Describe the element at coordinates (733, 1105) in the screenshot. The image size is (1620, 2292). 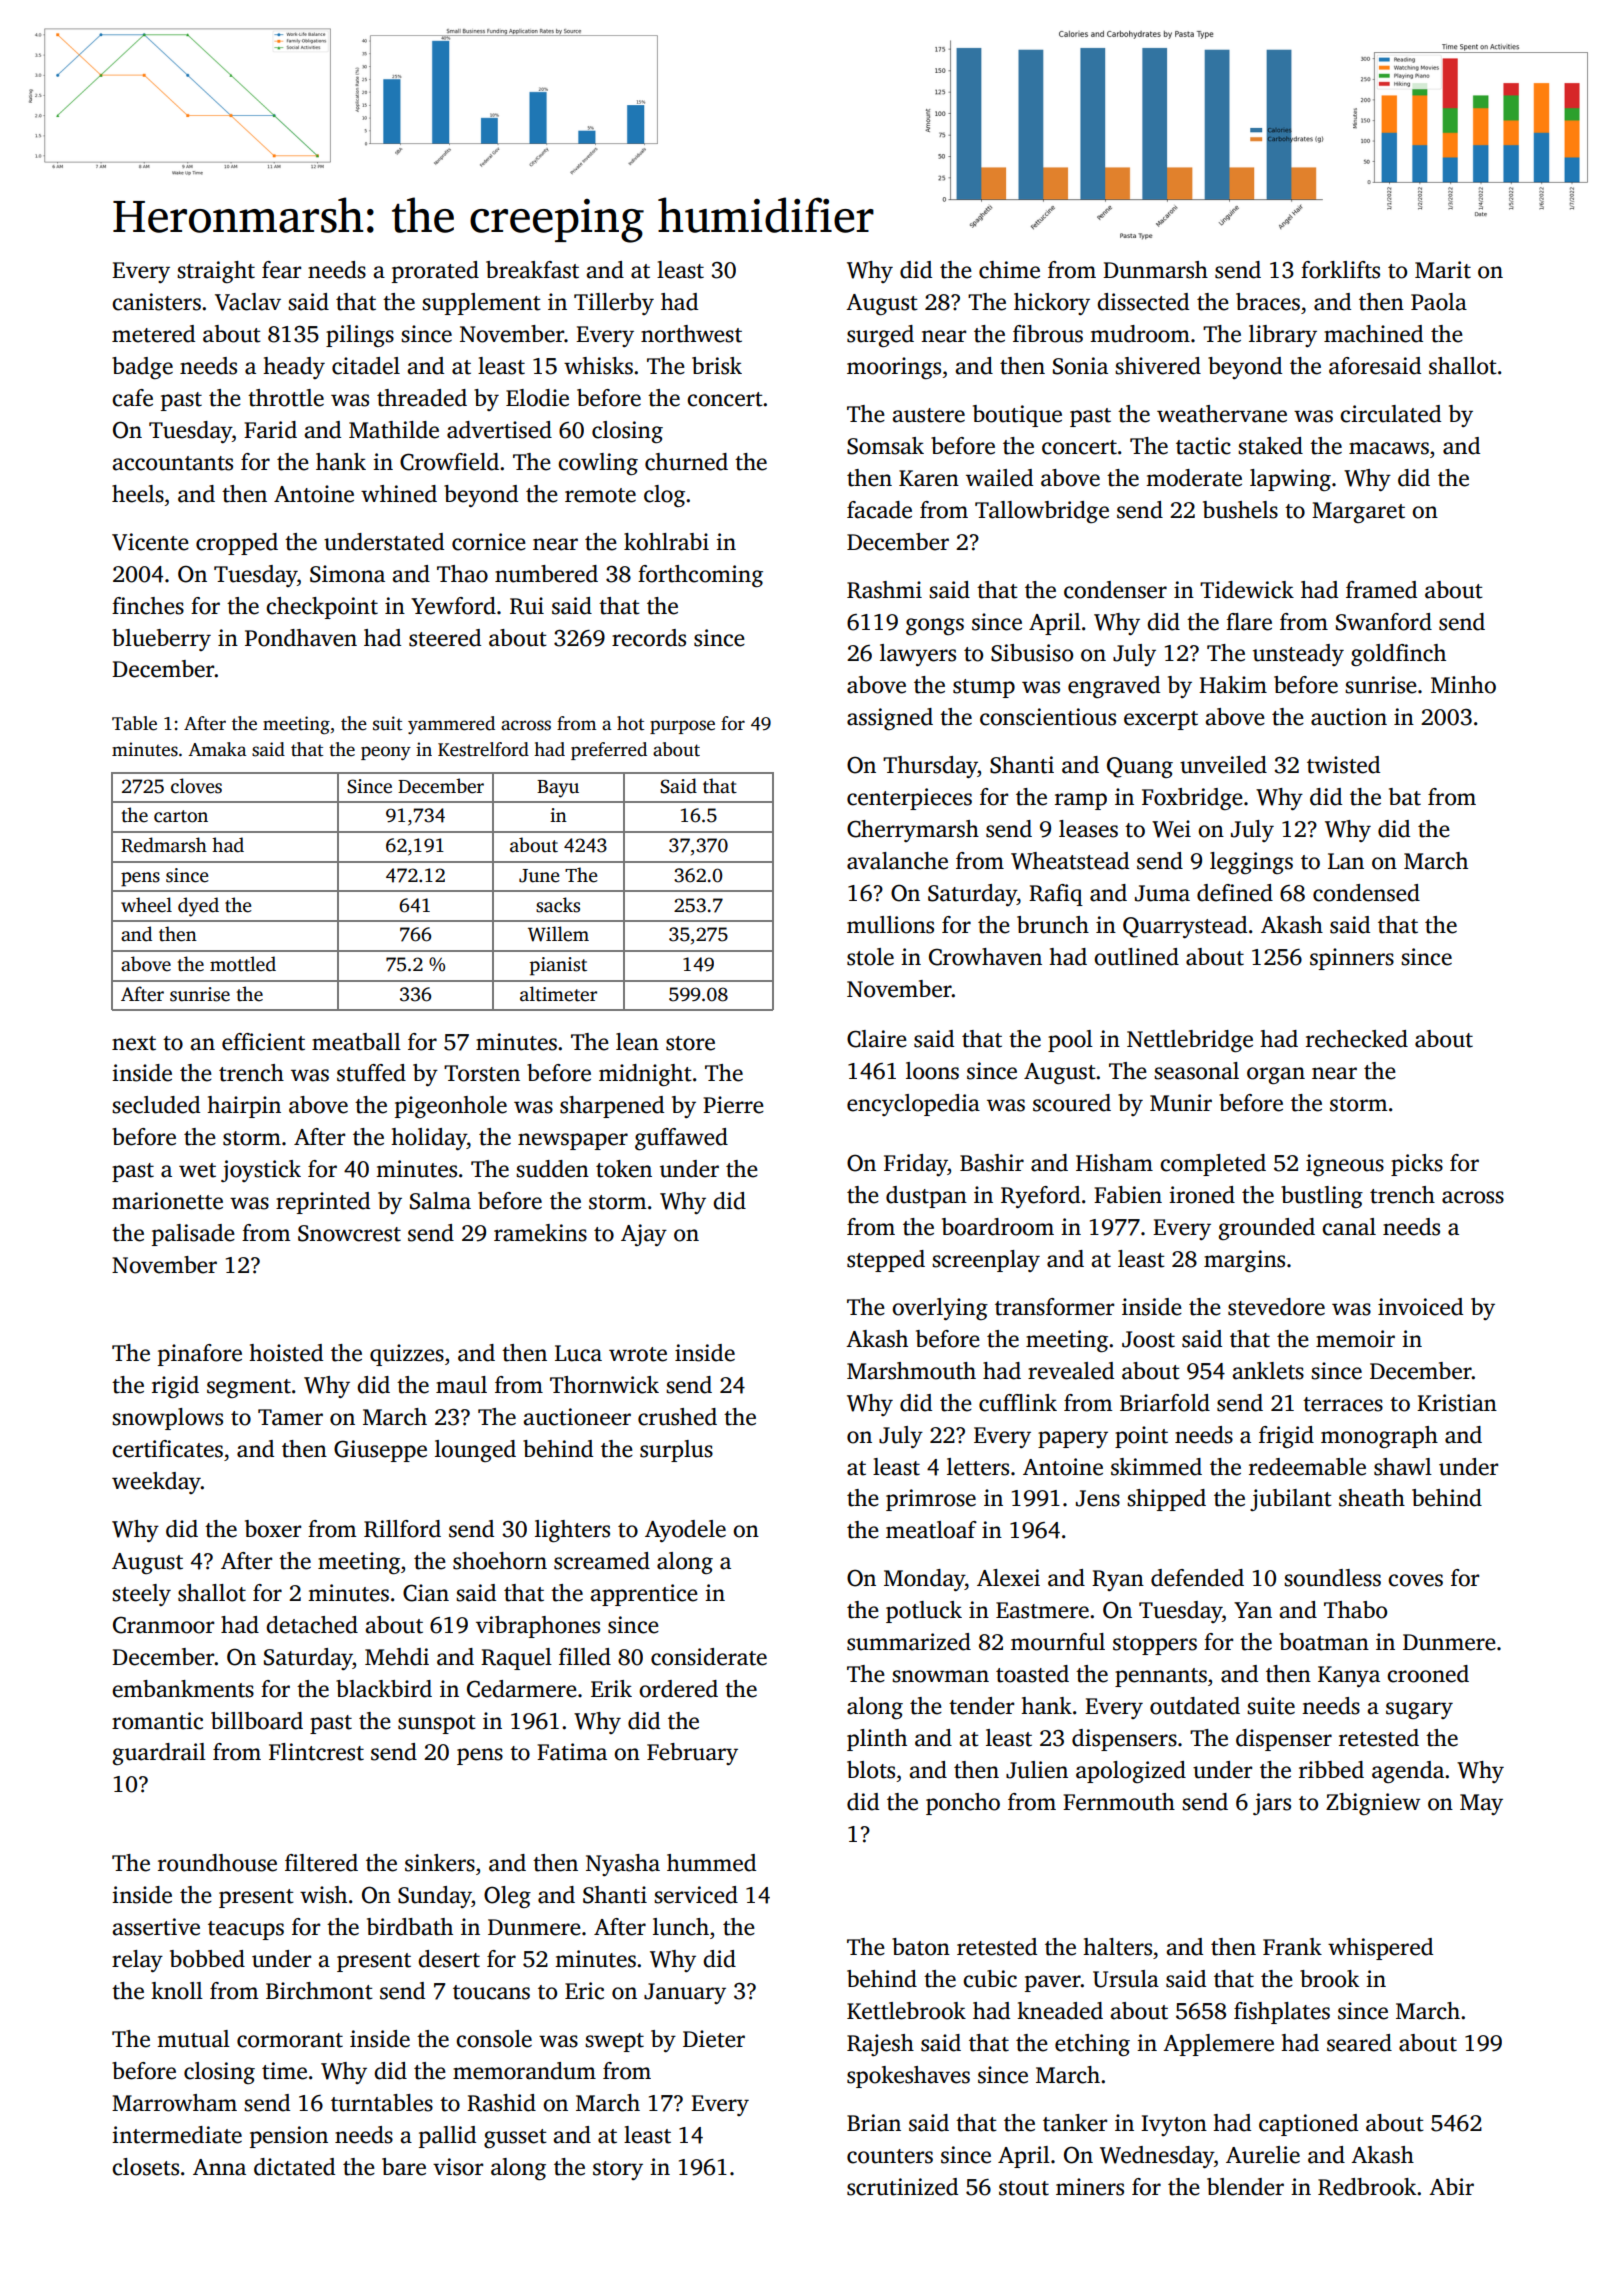
I see `Pierre` at that location.
